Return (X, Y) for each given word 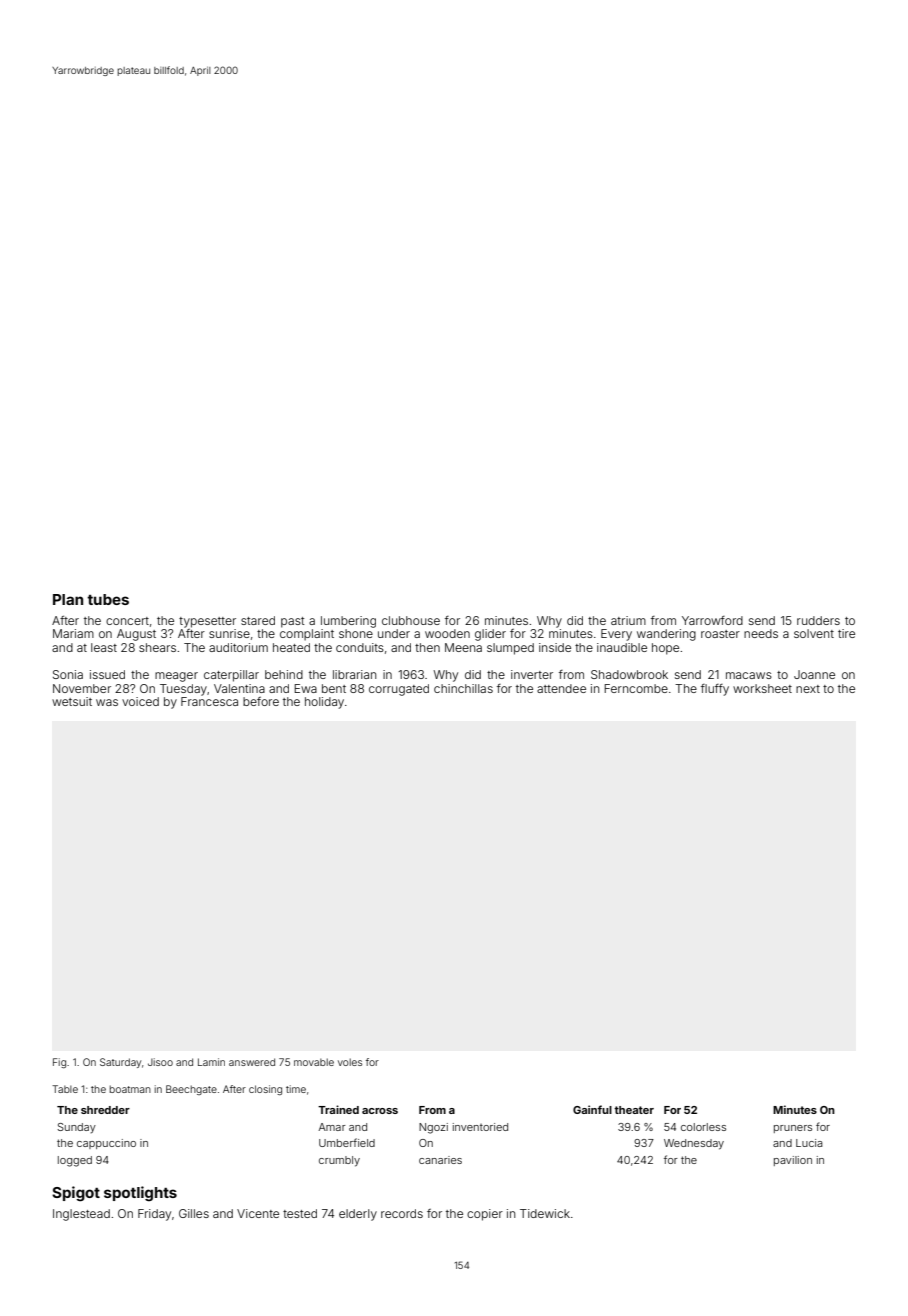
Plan (68, 599)
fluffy (715, 690)
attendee (561, 688)
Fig (59, 1063)
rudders (818, 620)
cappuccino (106, 1144)
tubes (108, 599)
